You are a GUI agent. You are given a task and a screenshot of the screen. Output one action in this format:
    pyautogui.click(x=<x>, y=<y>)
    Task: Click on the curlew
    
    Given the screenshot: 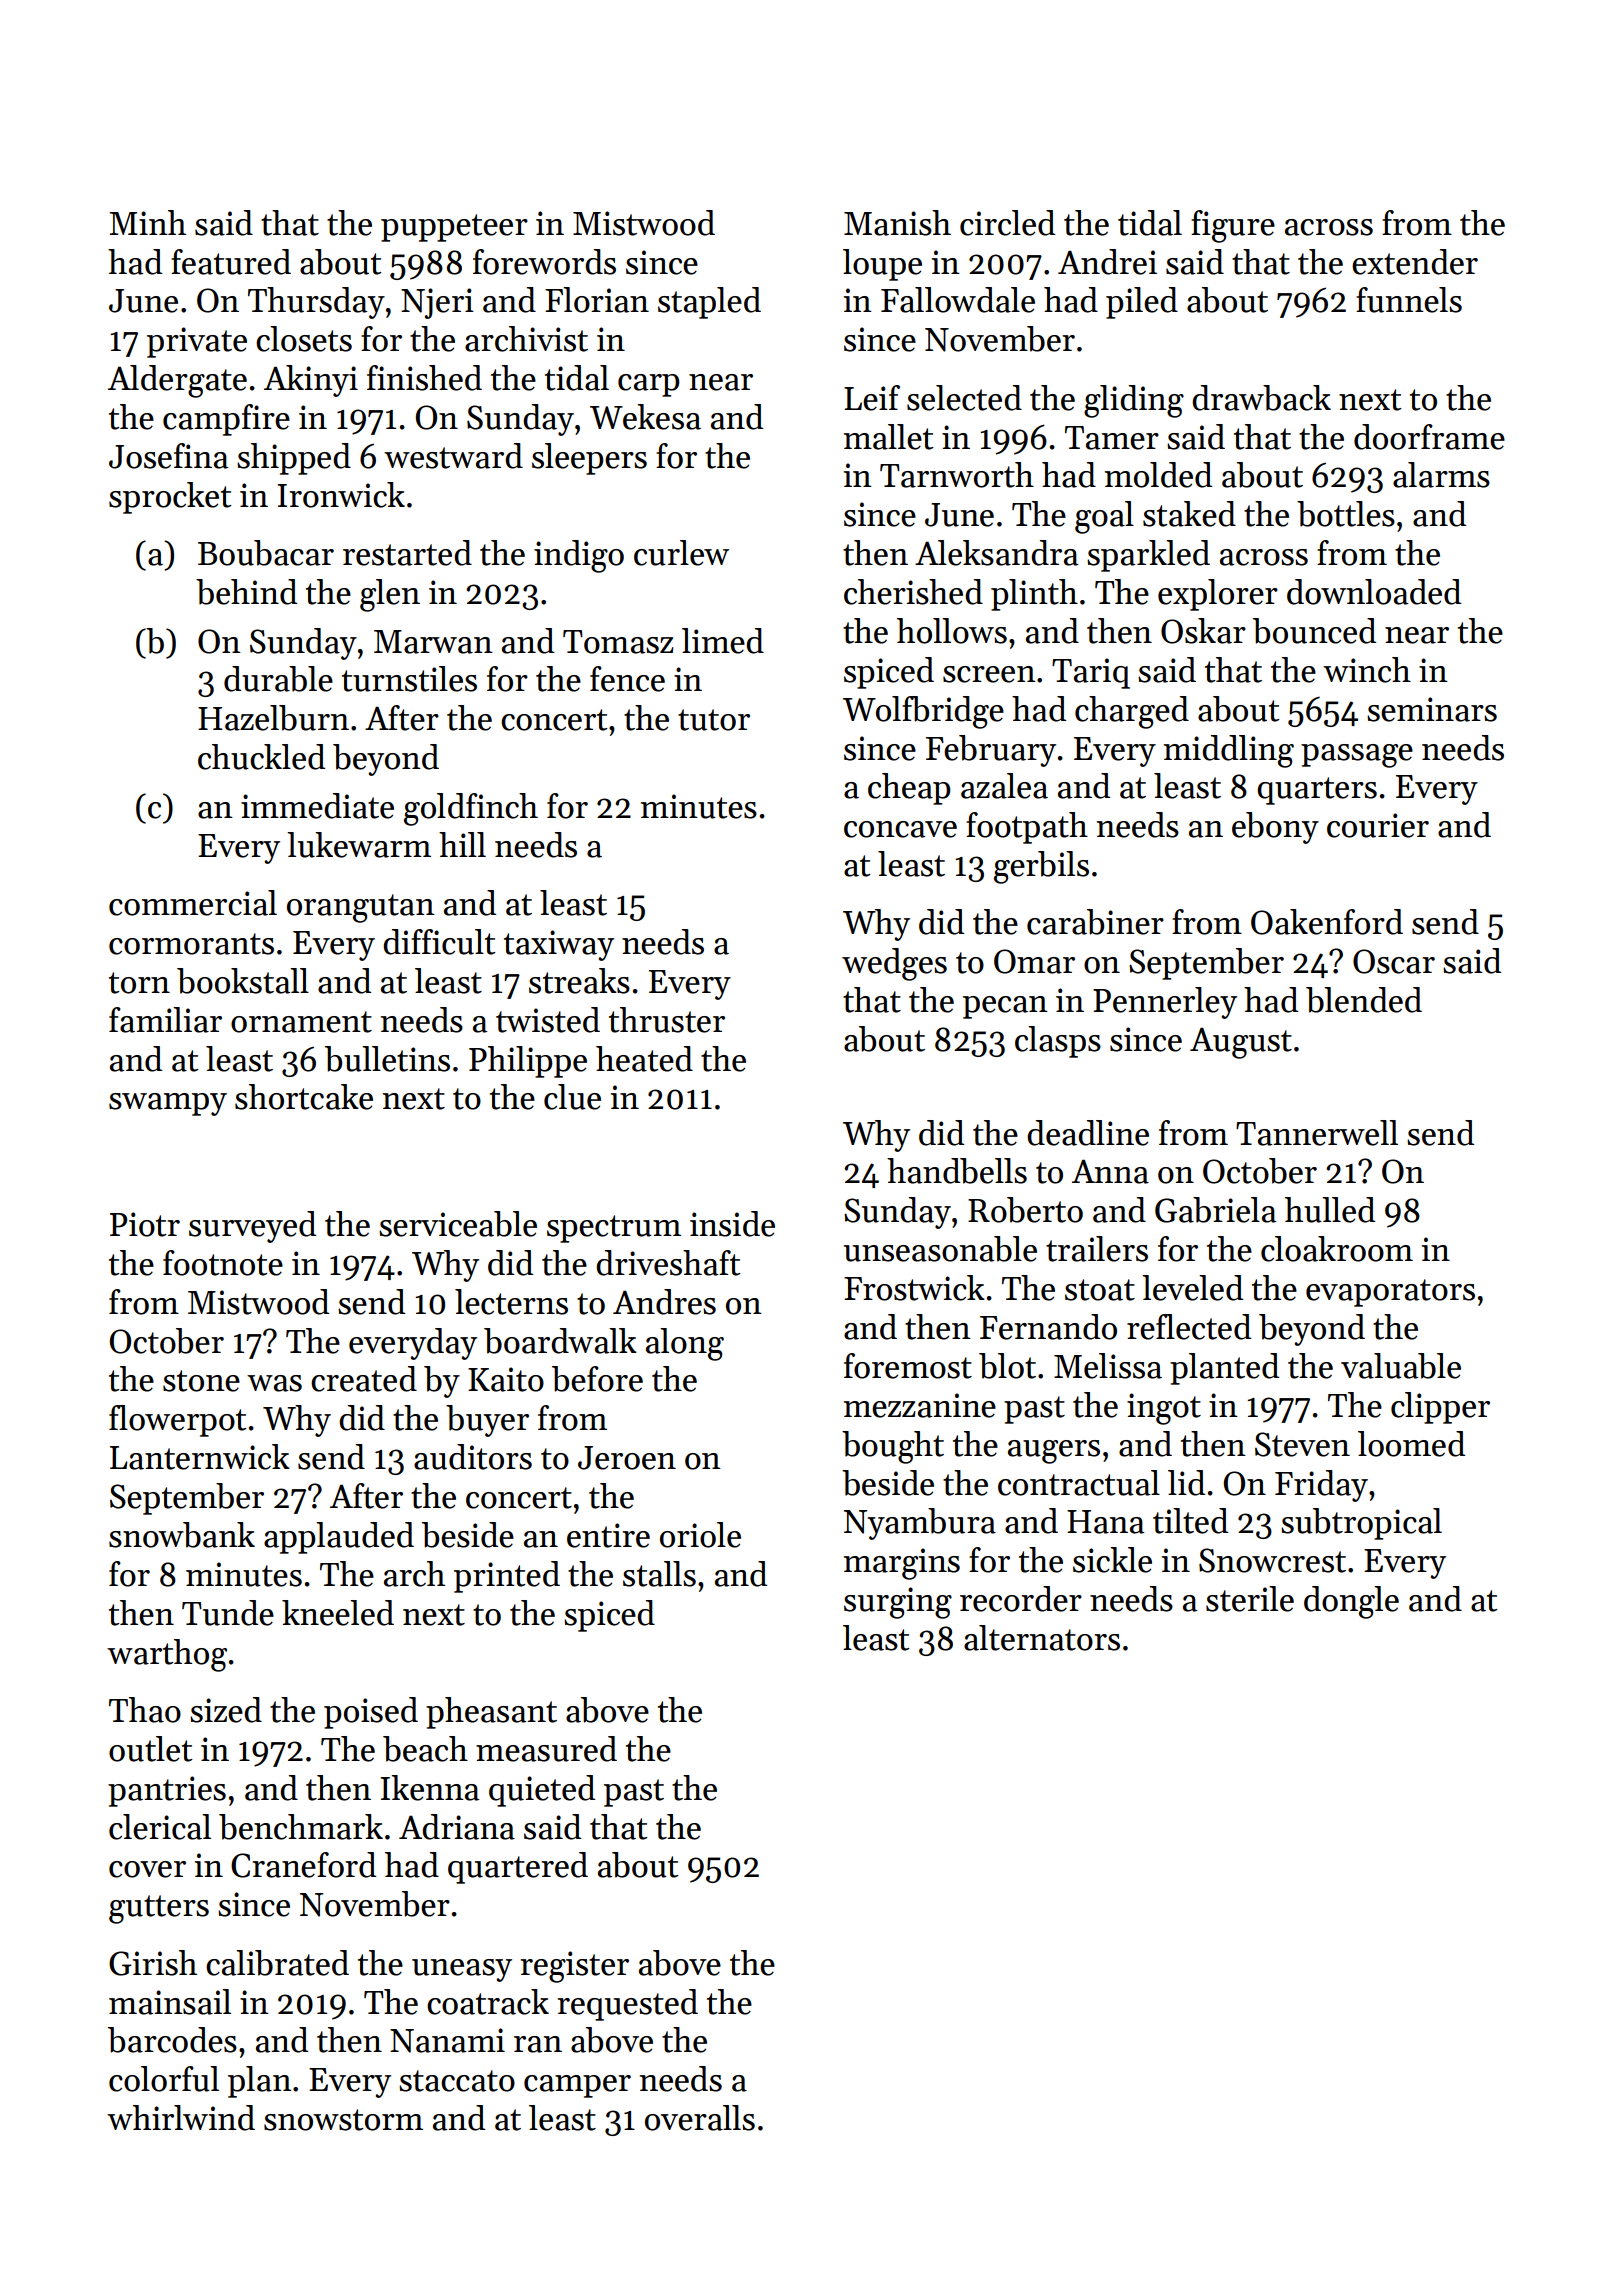 What is the action you would take?
    pyautogui.click(x=681, y=553)
